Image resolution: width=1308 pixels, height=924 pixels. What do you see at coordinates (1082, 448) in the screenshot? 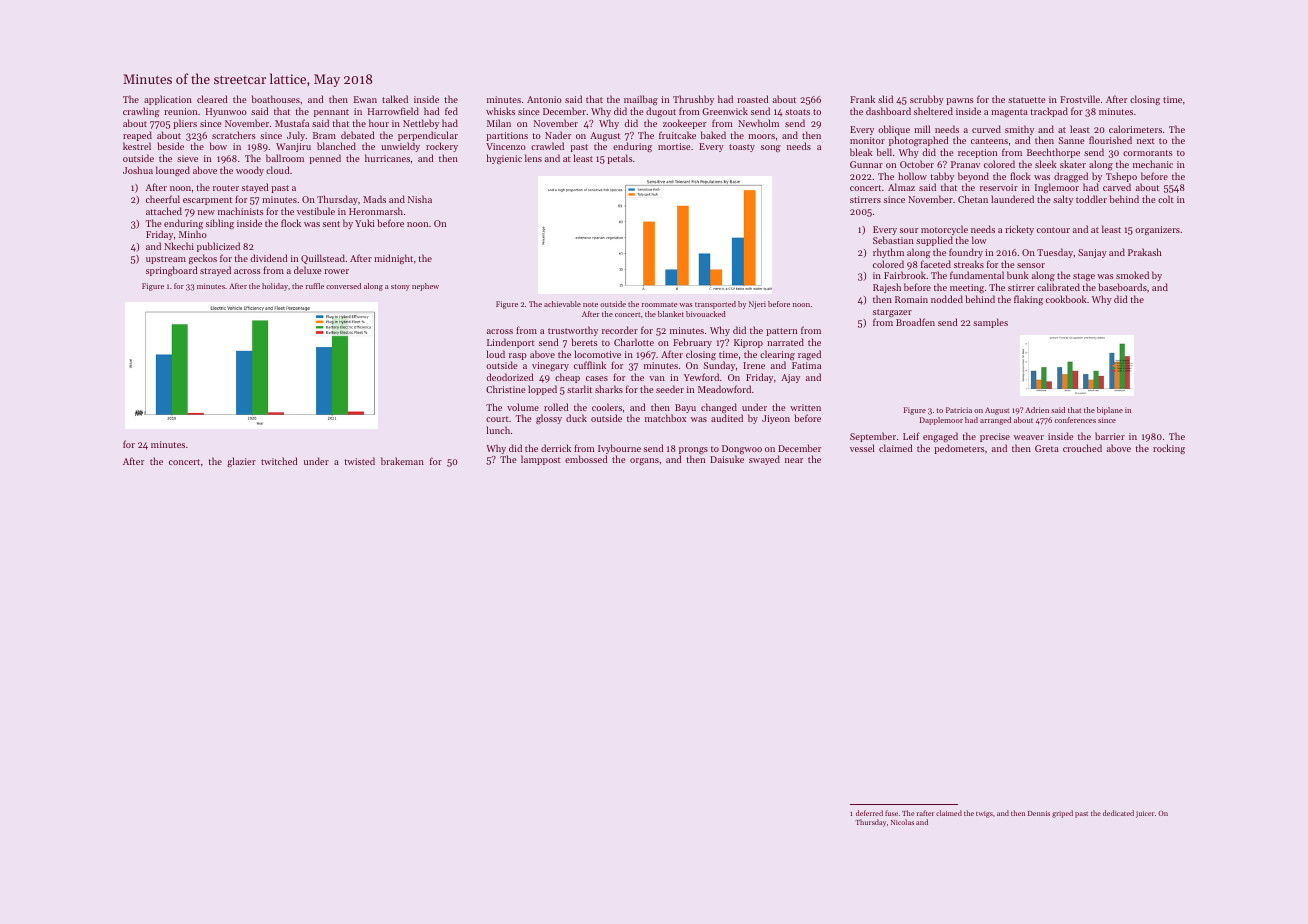
I see `crouched` at bounding box center [1082, 448].
